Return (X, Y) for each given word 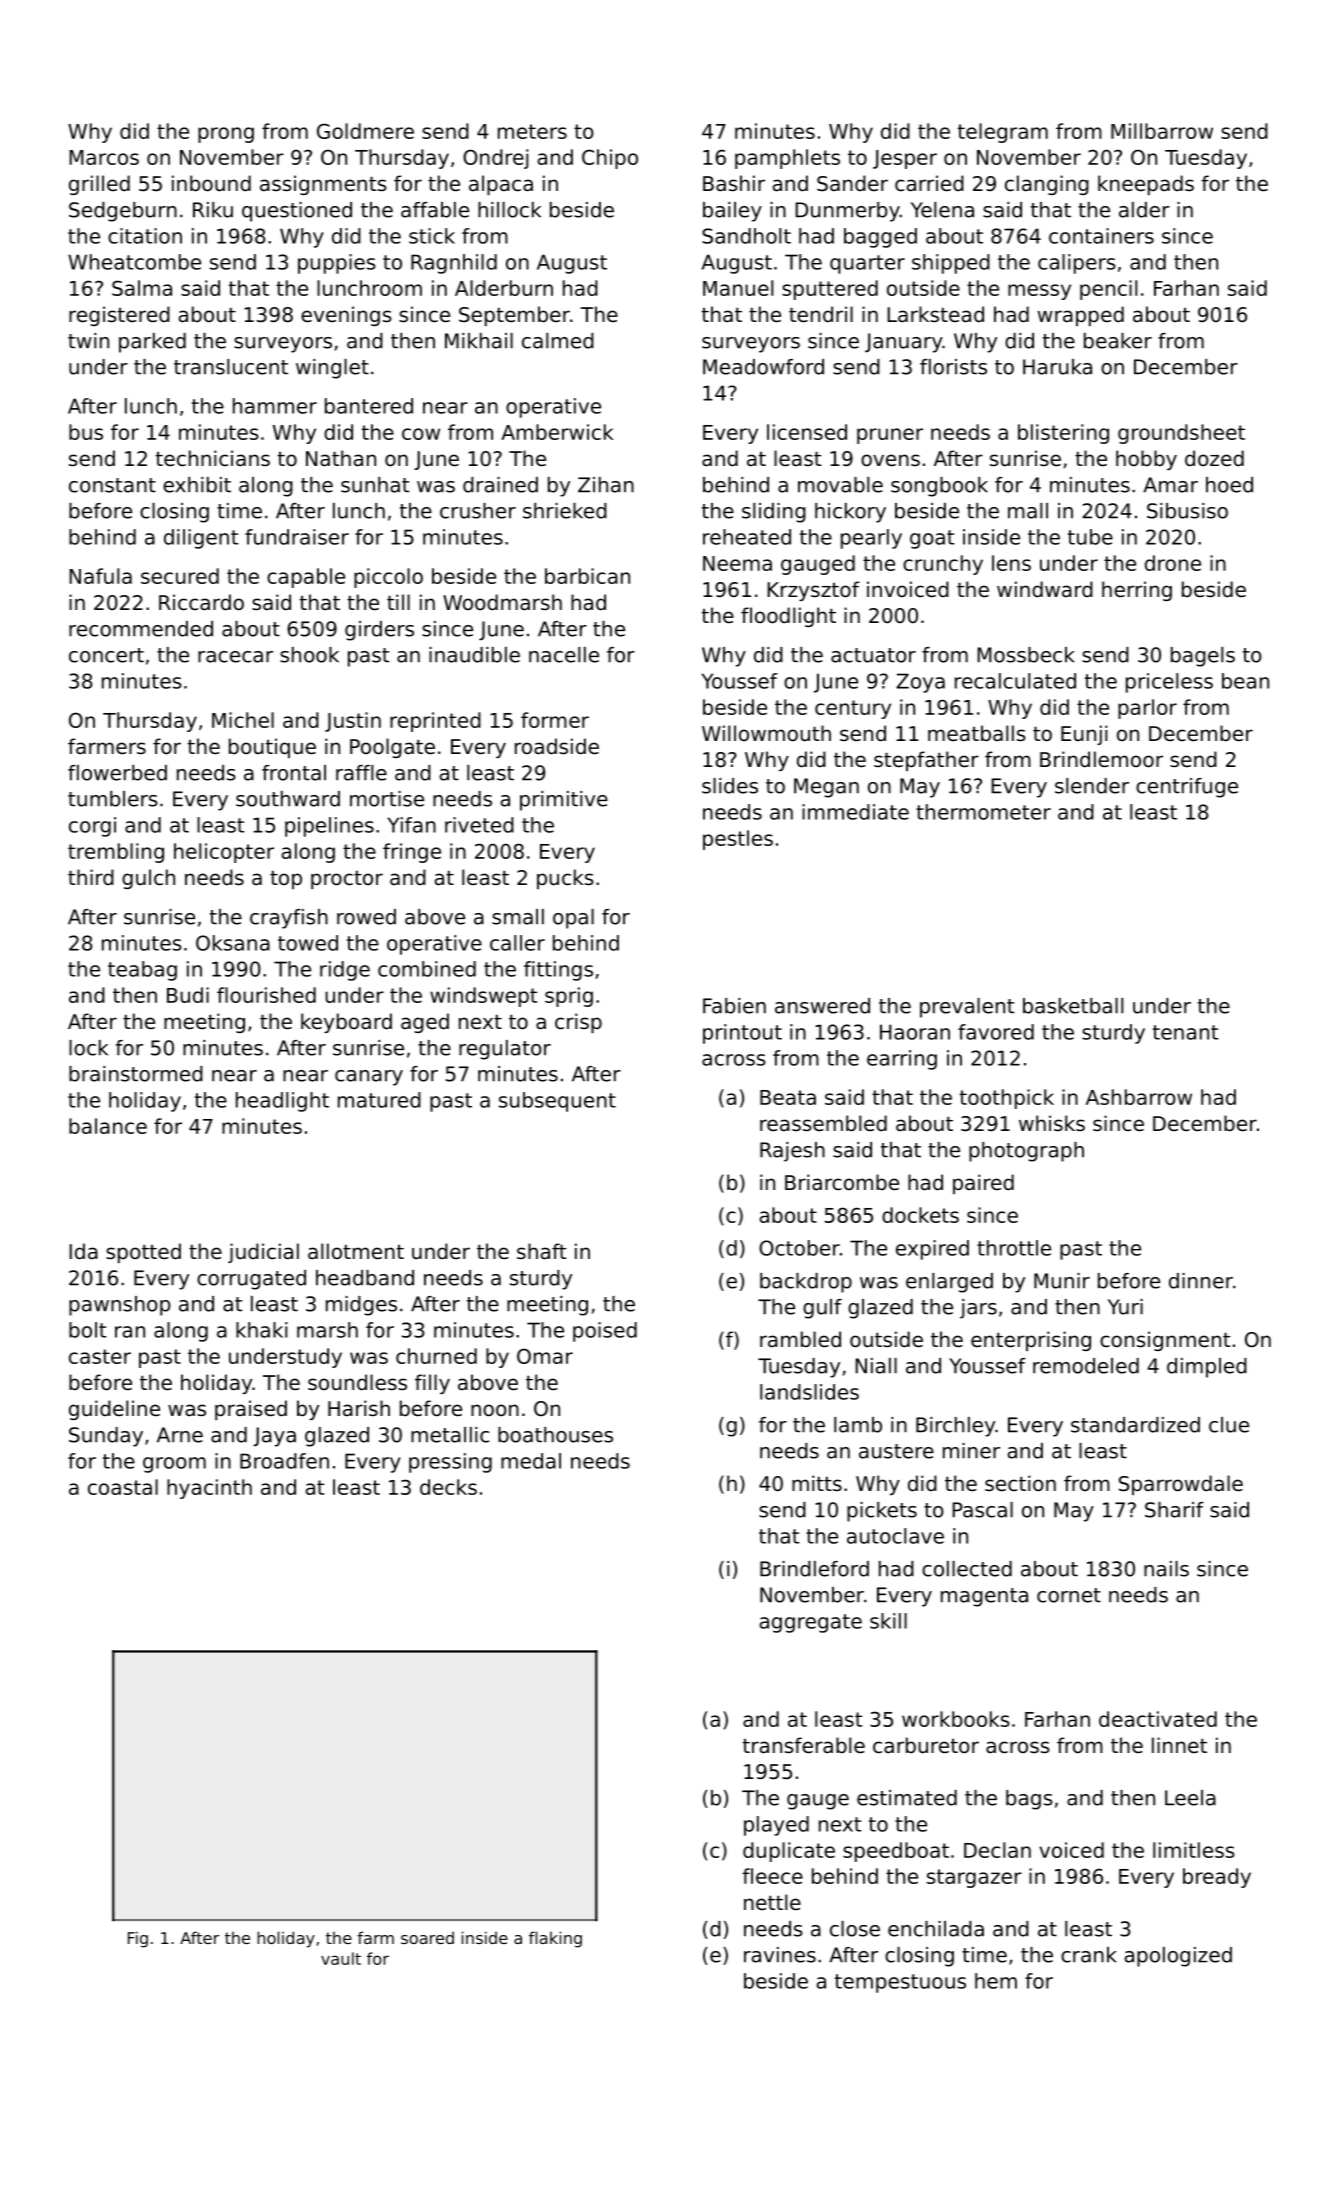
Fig (138, 1939)
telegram (1003, 133)
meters (532, 131)
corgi (92, 827)
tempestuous (900, 1983)
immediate (855, 812)
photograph (1026, 1152)
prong (226, 135)
